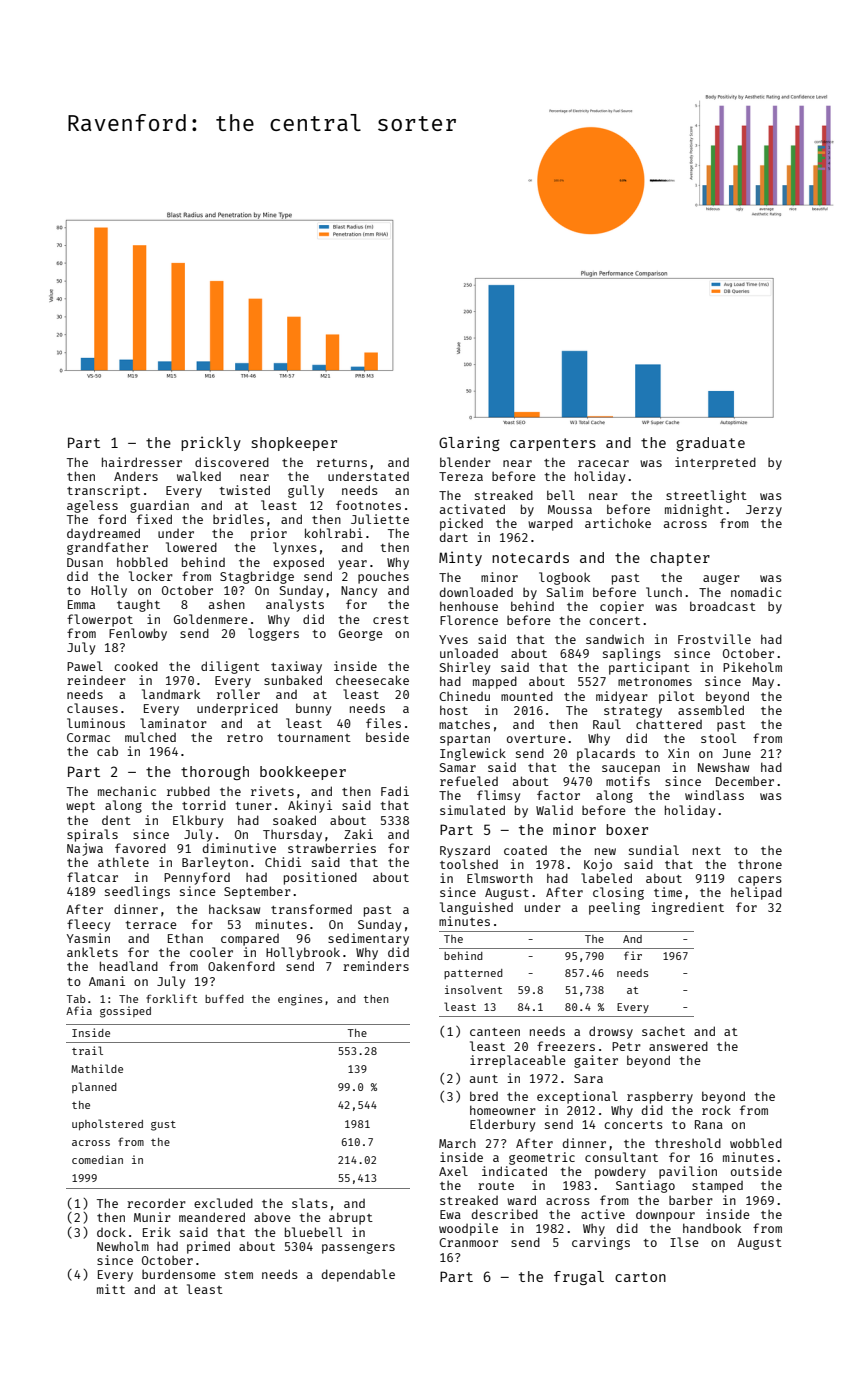  Describe the element at coordinates (224, 998) in the screenshot. I see `buffed` at that location.
